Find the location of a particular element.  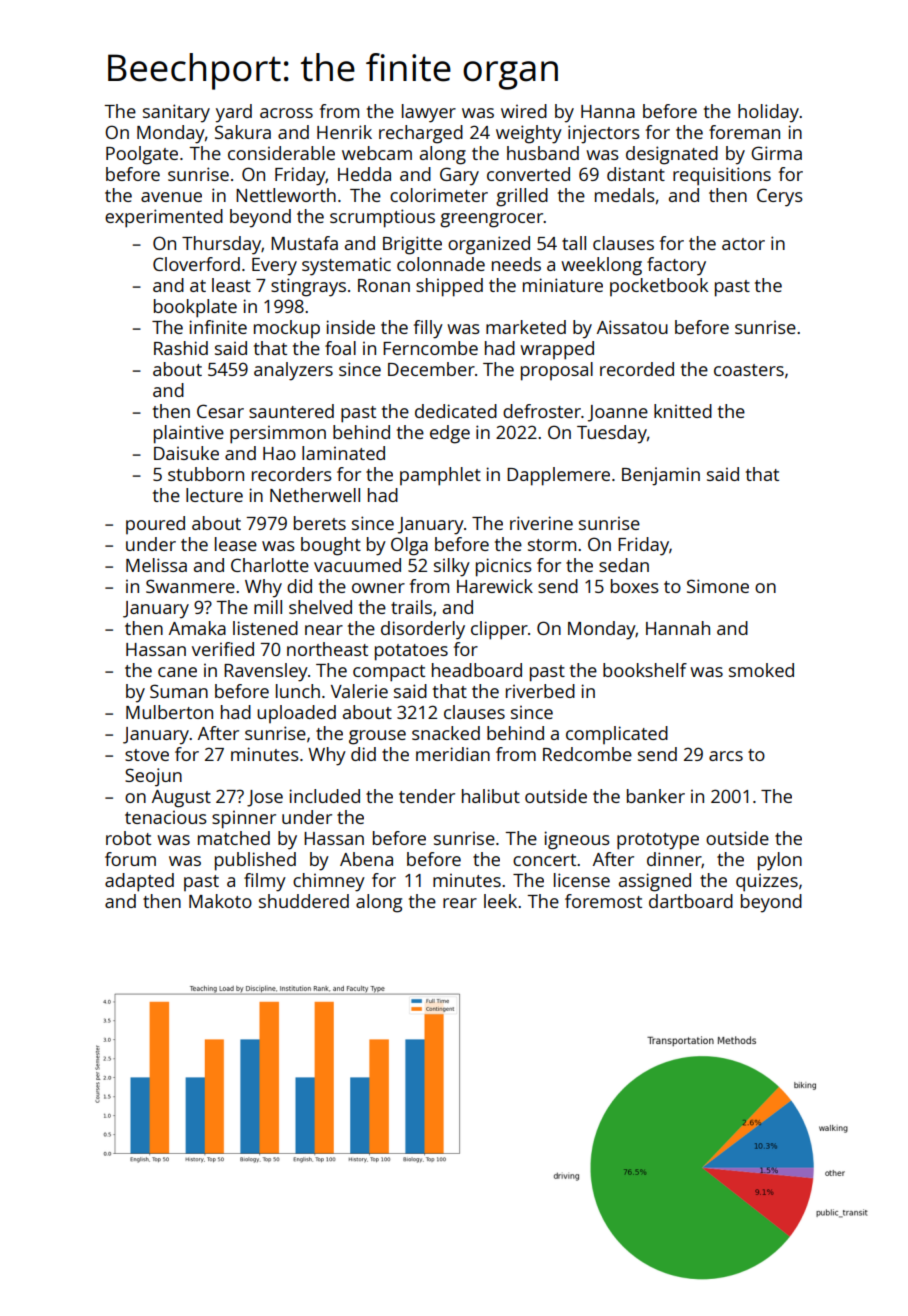

Cerys is located at coordinates (780, 197).
